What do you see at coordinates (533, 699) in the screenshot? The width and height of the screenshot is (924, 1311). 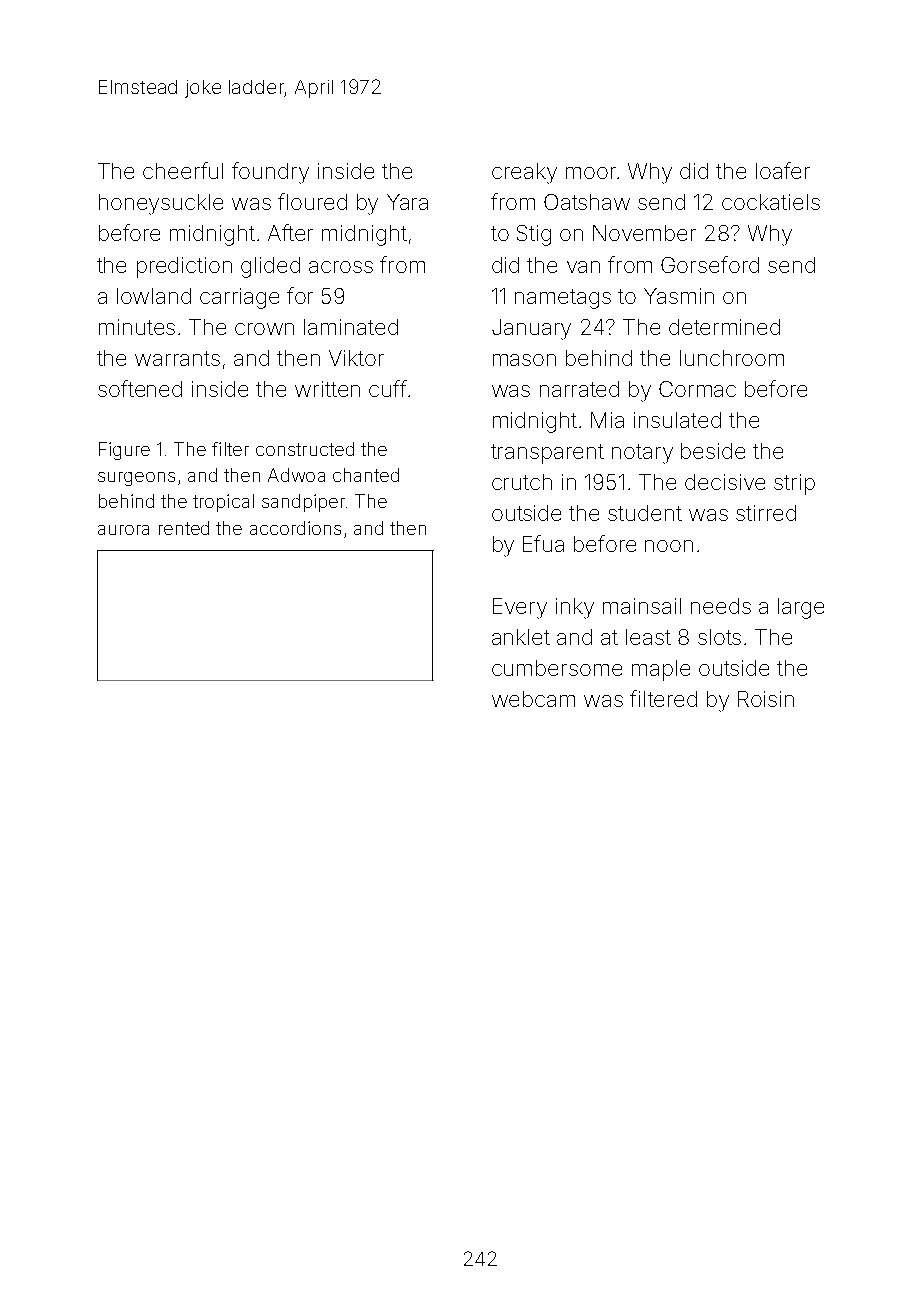 I see `webcam` at bounding box center [533, 699].
